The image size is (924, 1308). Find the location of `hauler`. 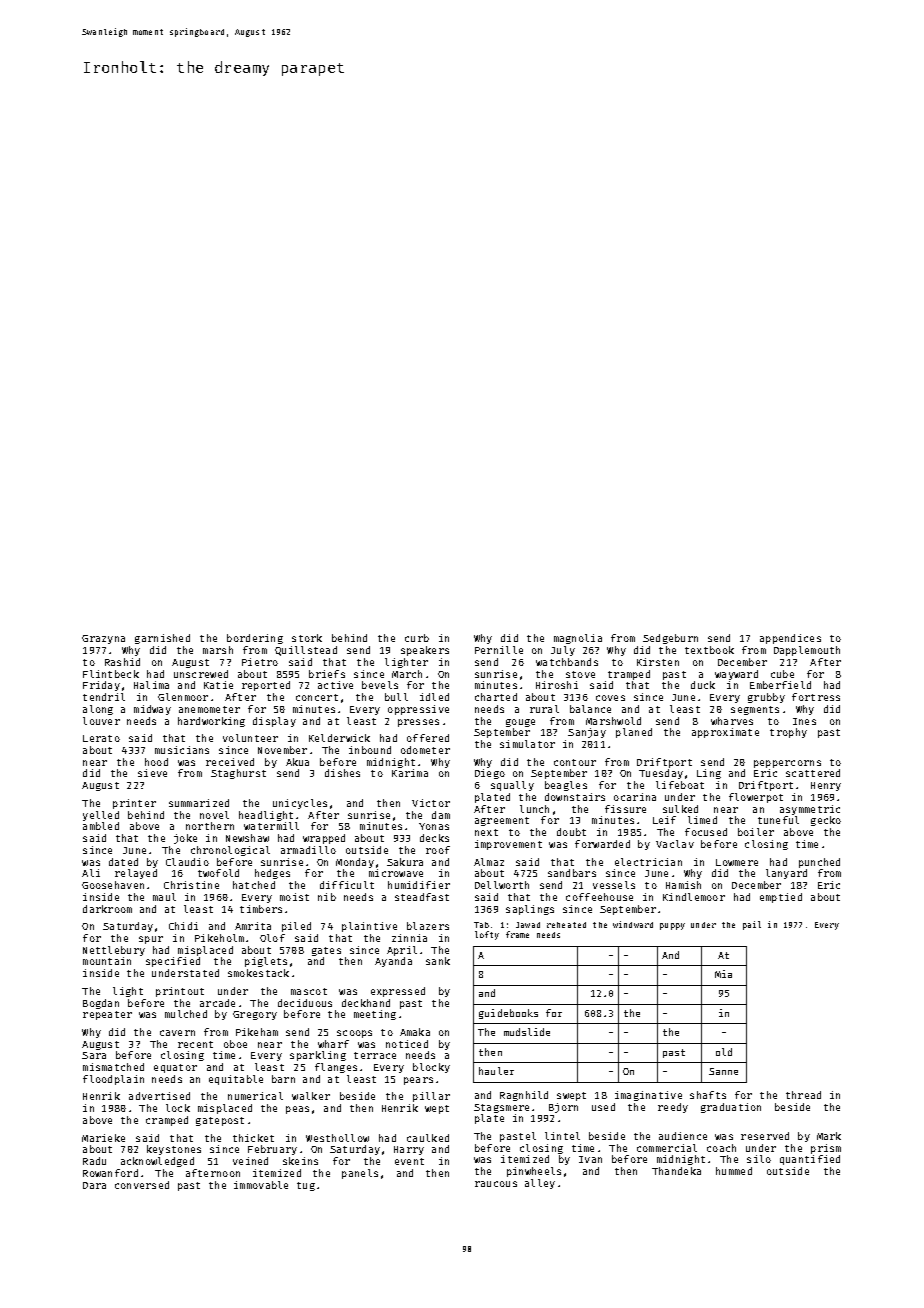

hauler is located at coordinates (496, 1071).
